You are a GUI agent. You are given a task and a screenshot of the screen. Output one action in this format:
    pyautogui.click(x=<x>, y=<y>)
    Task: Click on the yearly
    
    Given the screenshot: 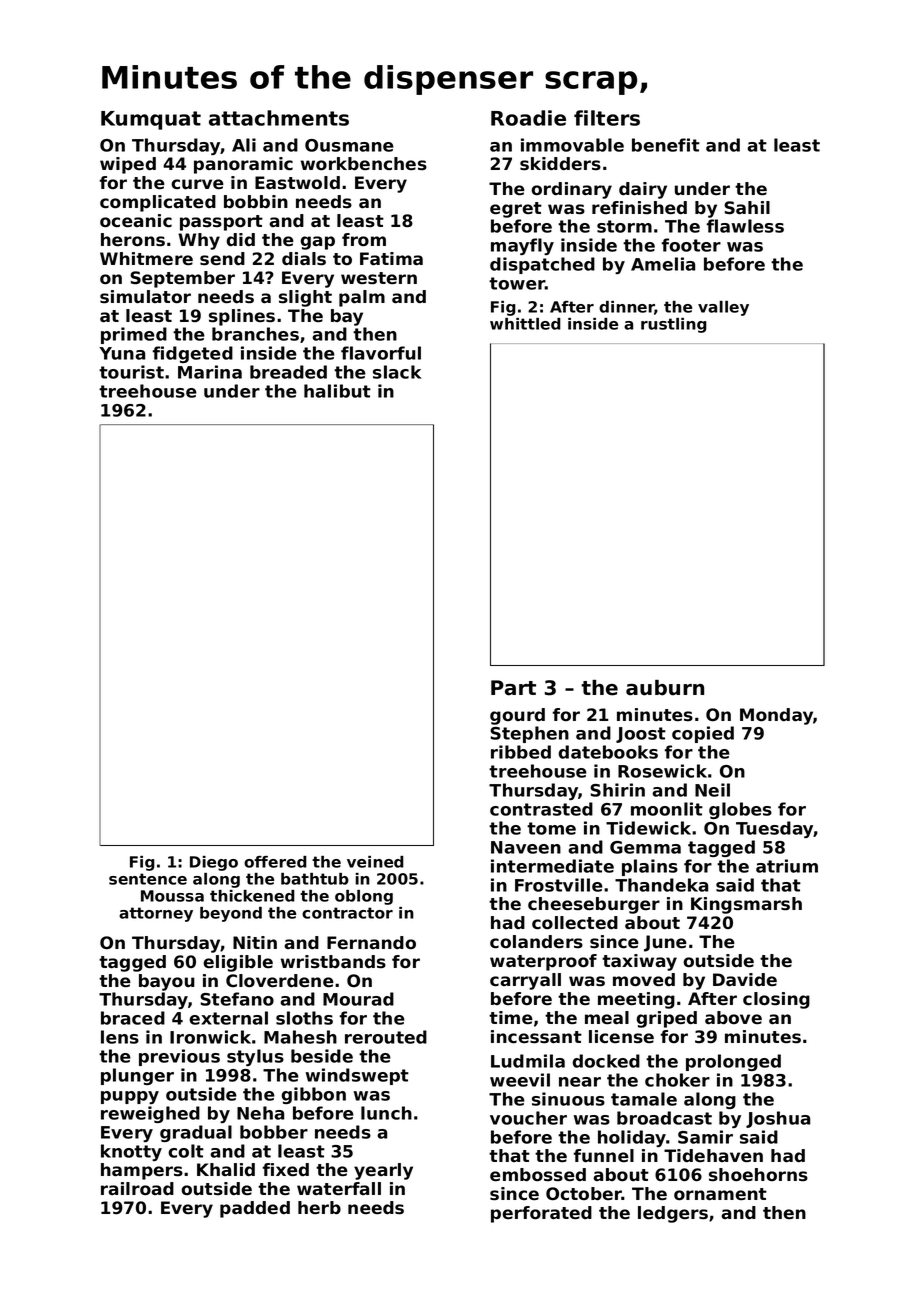 What is the action you would take?
    pyautogui.click(x=383, y=1171)
